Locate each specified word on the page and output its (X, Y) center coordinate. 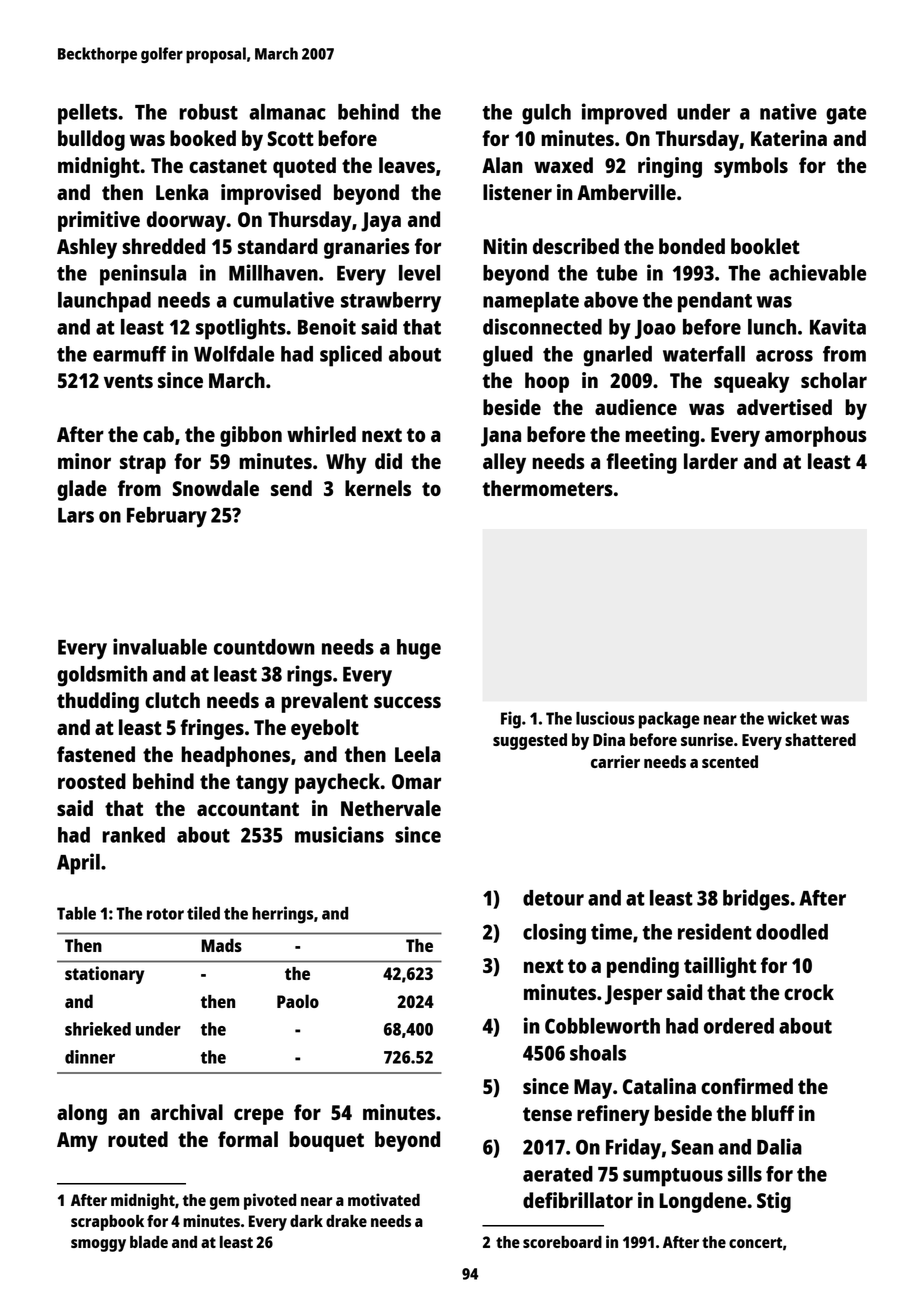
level (419, 273)
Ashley (87, 248)
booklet (765, 246)
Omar (416, 781)
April (78, 864)
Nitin (505, 246)
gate (846, 115)
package (669, 720)
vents (128, 381)
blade (149, 1242)
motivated (384, 1199)
